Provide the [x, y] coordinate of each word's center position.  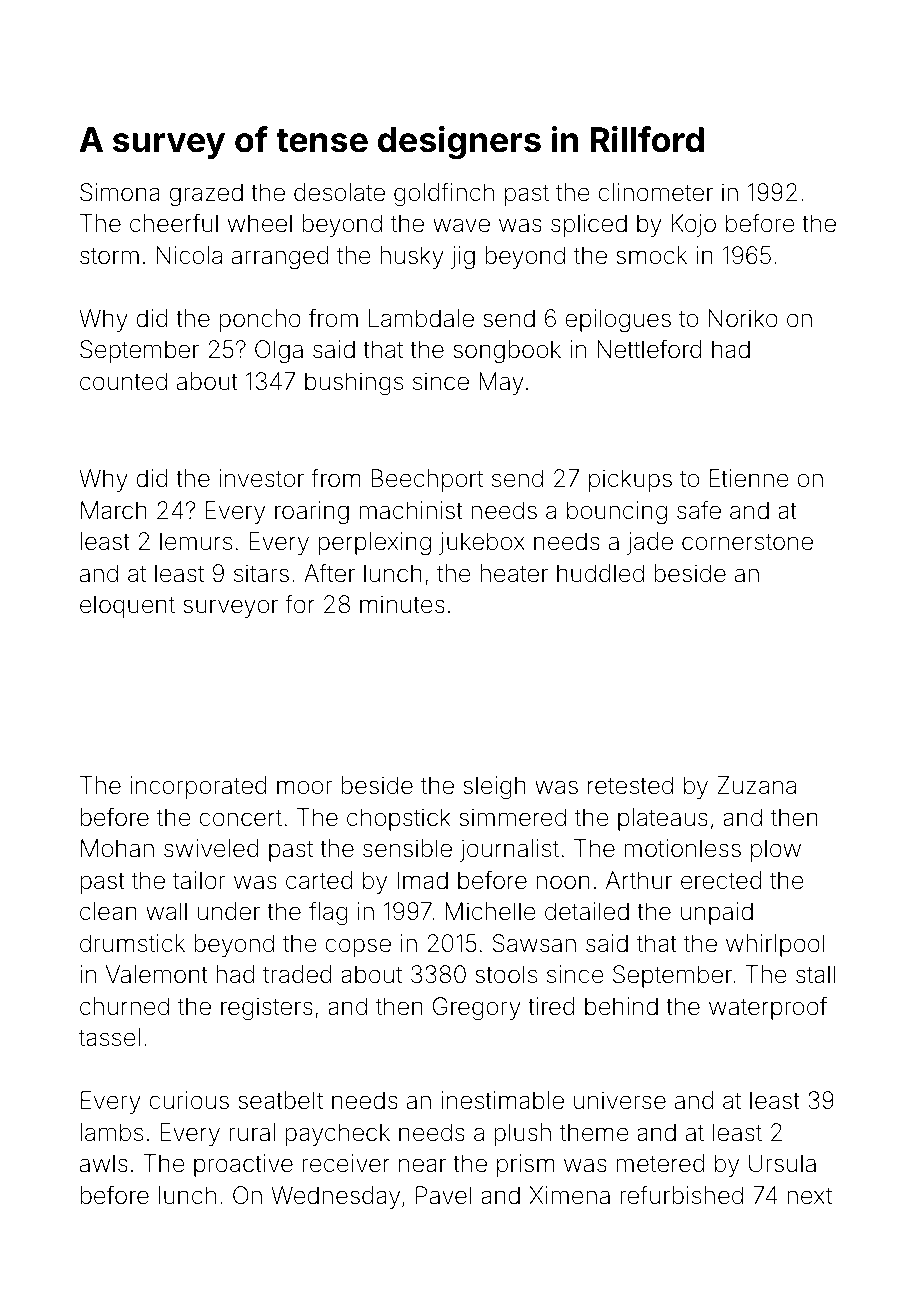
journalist [509, 850]
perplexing [375, 543]
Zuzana [756, 785]
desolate [339, 192]
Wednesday [335, 1197]
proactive [243, 1165]
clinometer [655, 192]
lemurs [196, 541]
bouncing [617, 512]
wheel [260, 223]
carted [319, 880]
